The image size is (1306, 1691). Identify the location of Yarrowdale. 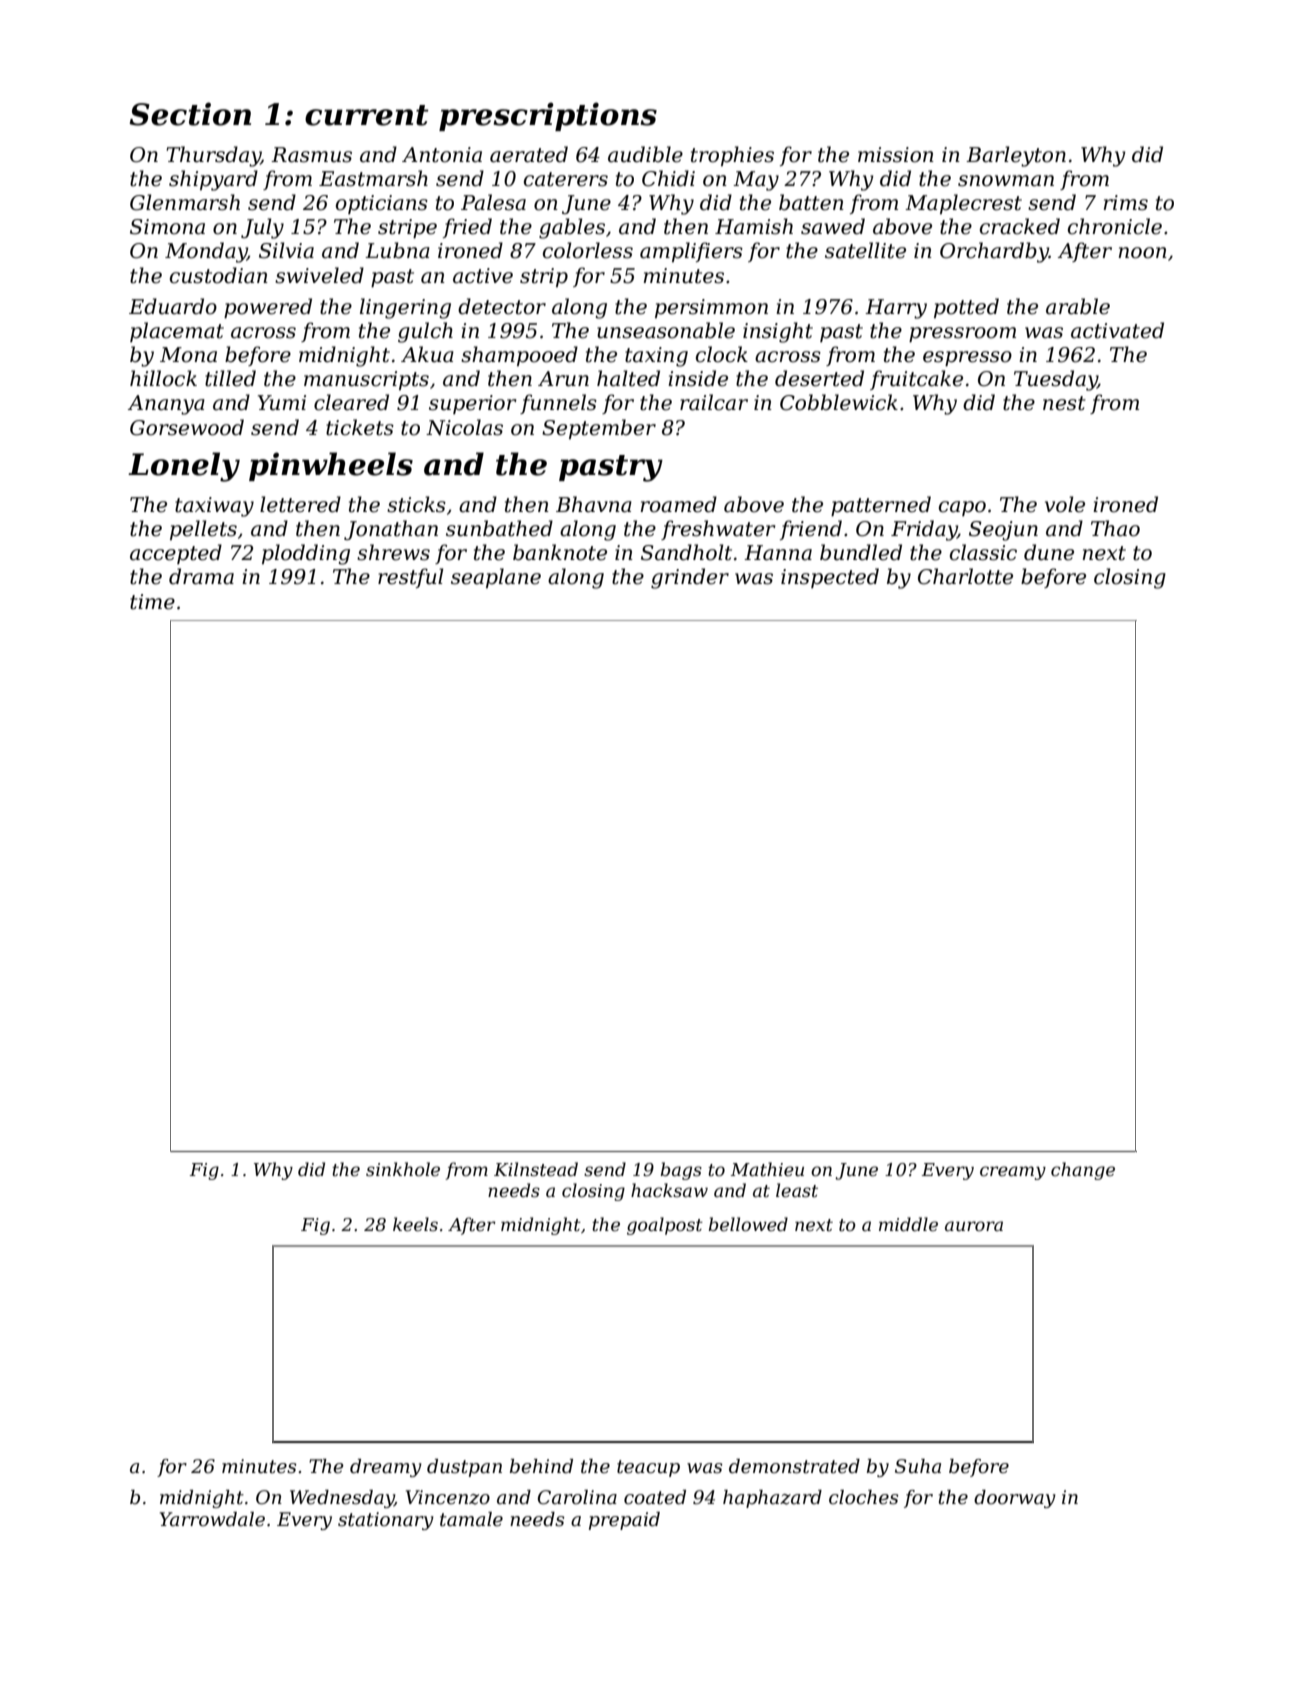
(212, 1519).
